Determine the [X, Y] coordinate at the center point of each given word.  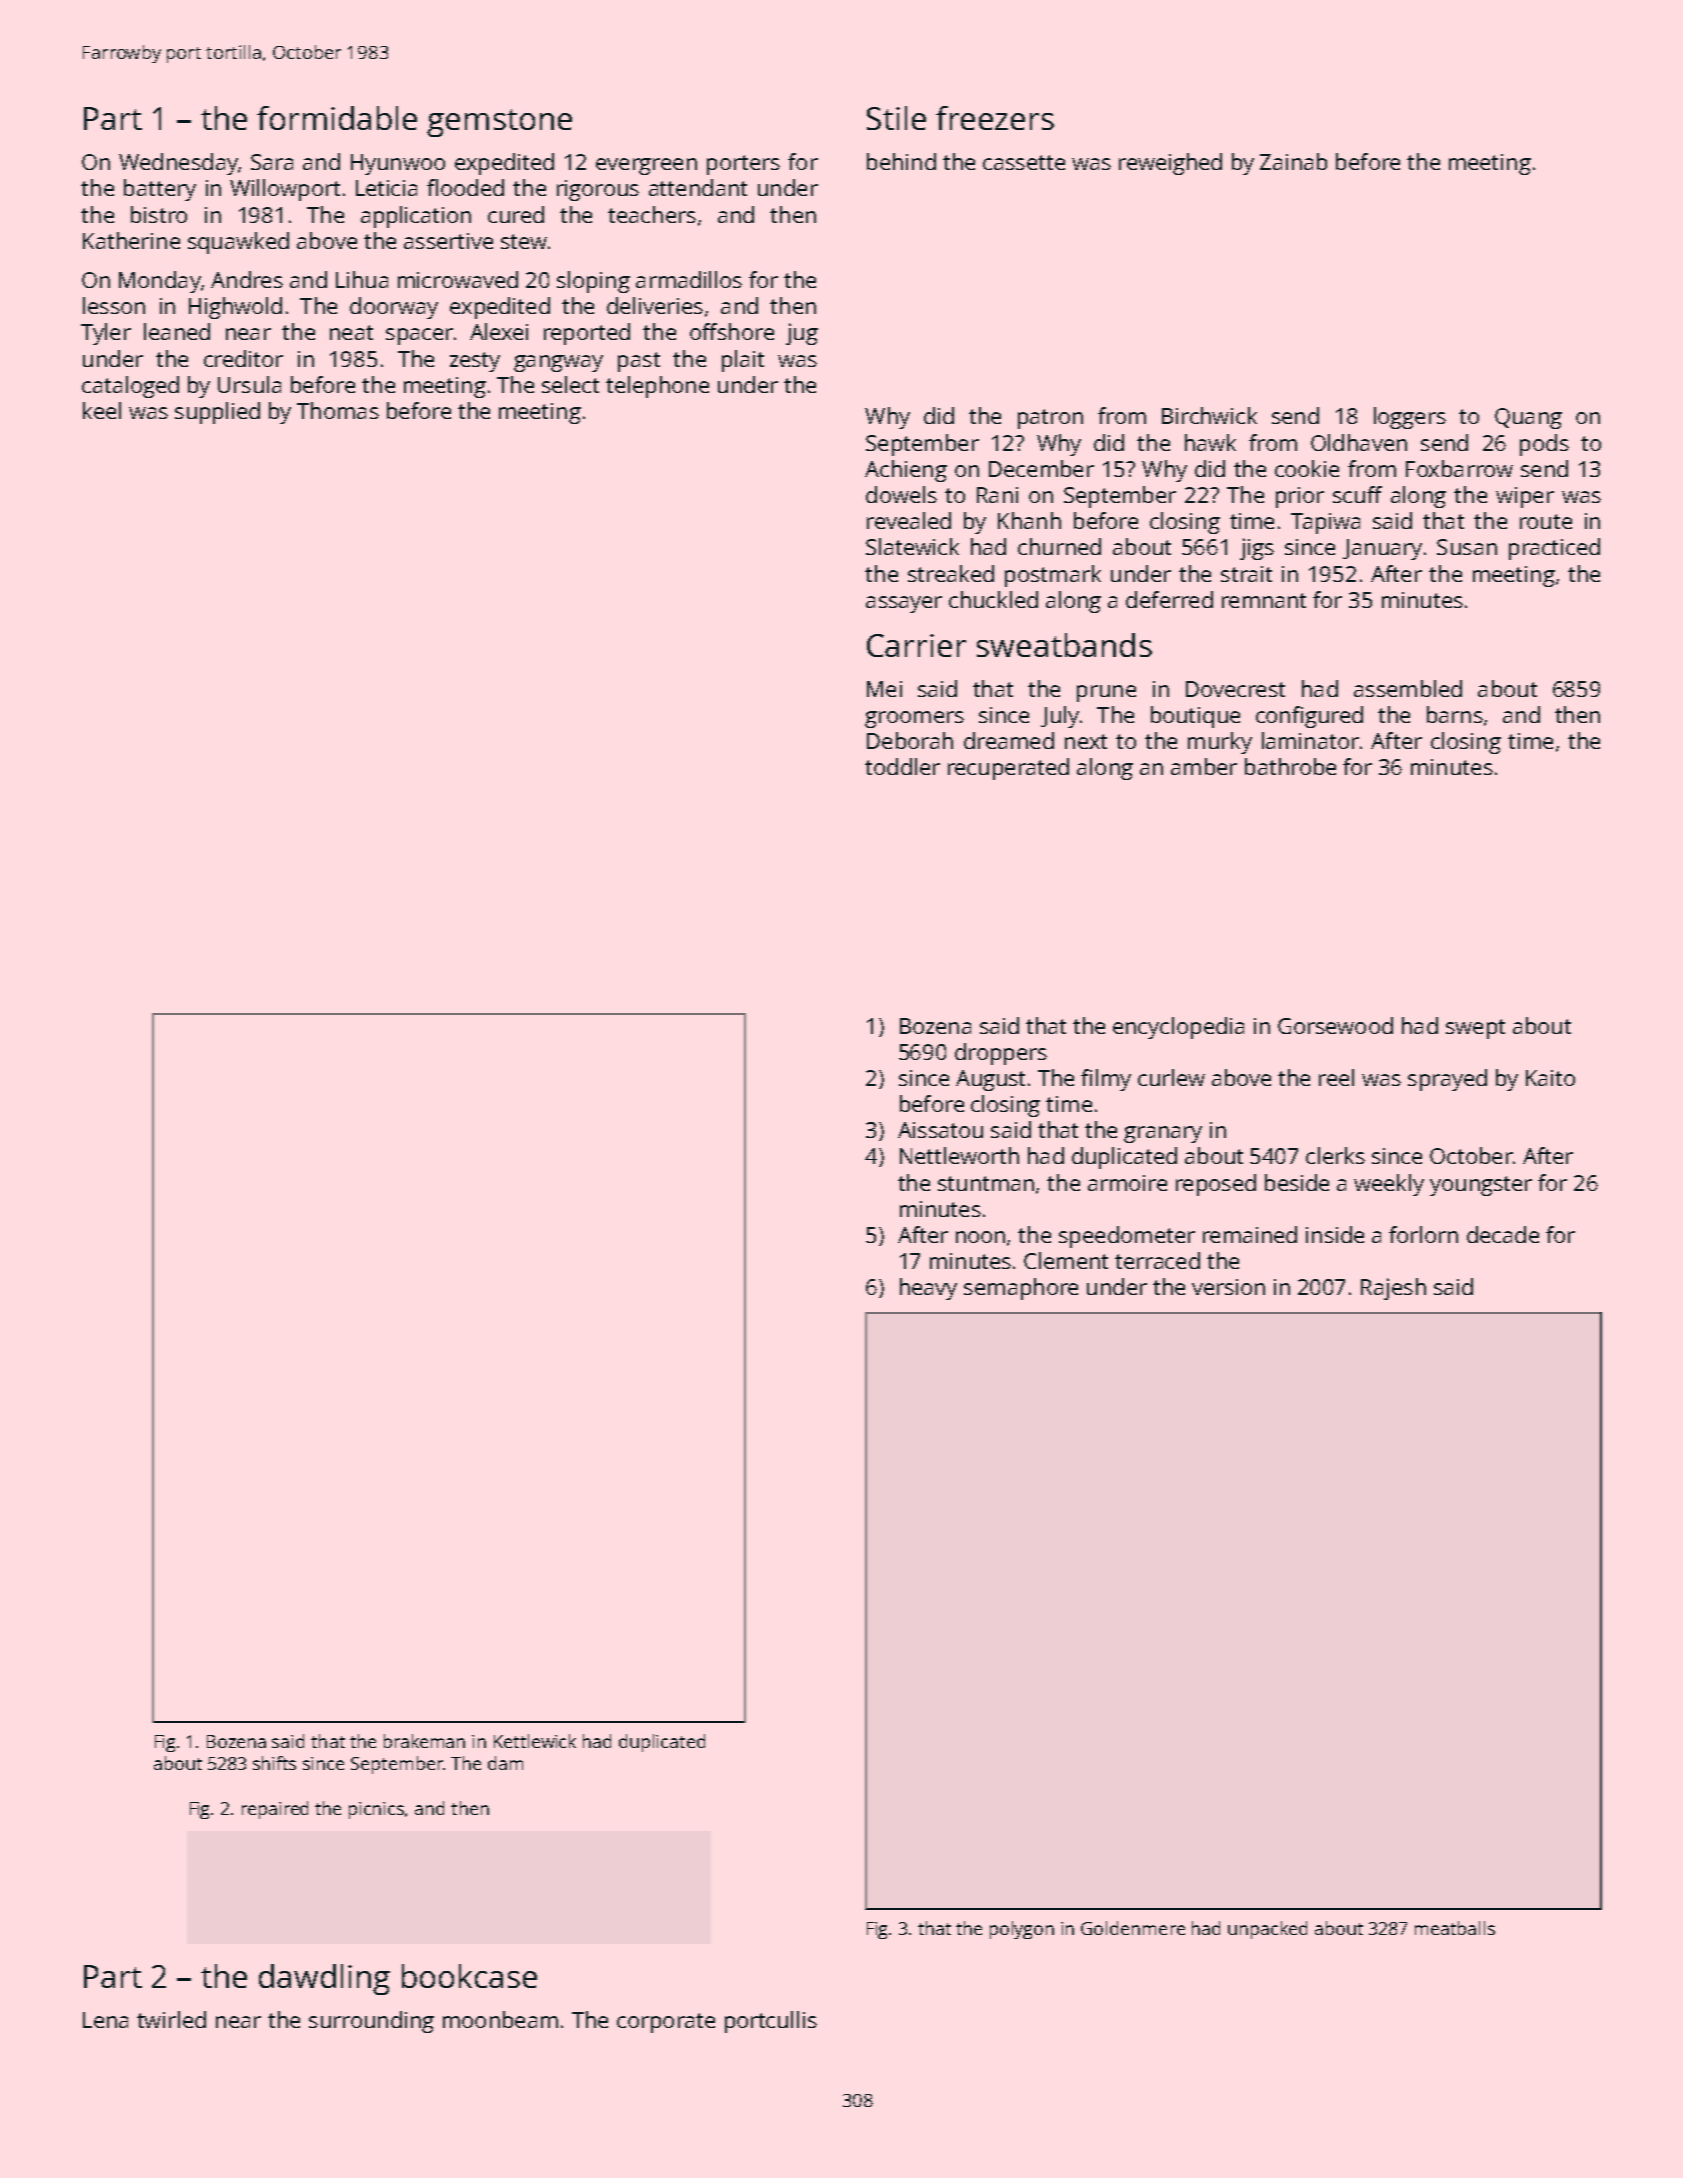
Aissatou [940, 1130]
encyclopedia [1178, 1028]
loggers [1410, 418]
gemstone [499, 123]
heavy [928, 1289]
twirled [171, 2019]
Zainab [1293, 161]
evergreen [646, 166]
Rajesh [1393, 1289]
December [1041, 468]
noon [980, 1237]
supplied [217, 413]
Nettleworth [959, 1155]
